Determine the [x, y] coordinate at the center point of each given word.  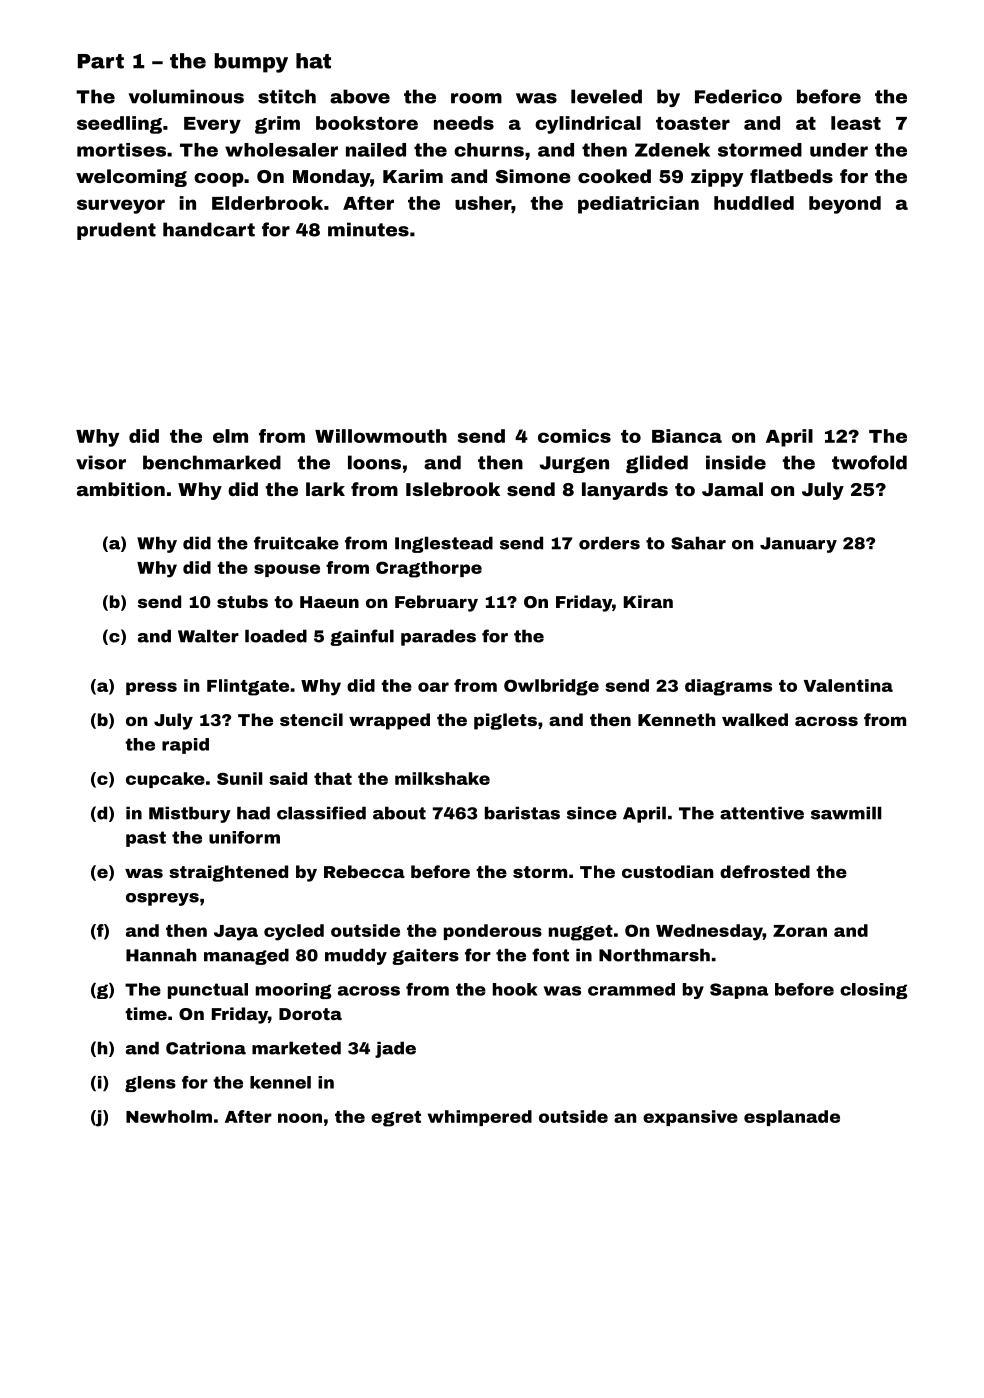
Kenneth [676, 719]
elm [230, 436]
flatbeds [791, 176]
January [798, 545]
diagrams [728, 687]
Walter [208, 636]
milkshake [442, 778]
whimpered [480, 1118]
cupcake [165, 780]
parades [438, 637]
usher [483, 203]
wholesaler [281, 150]
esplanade [792, 1118]
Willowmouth [381, 436]
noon [300, 1118]
